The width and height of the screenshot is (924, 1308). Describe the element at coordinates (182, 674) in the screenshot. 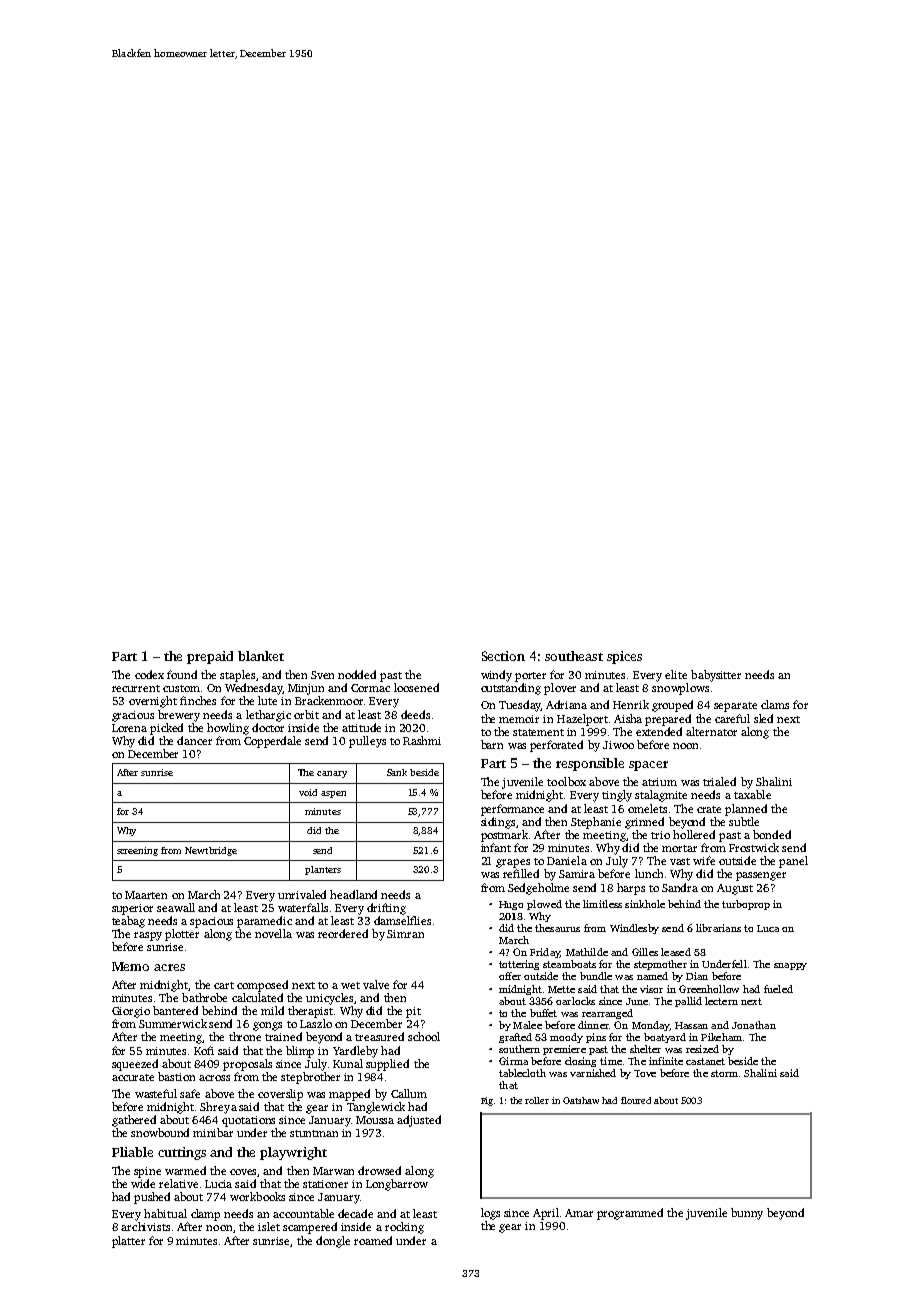

I see `found` at that location.
